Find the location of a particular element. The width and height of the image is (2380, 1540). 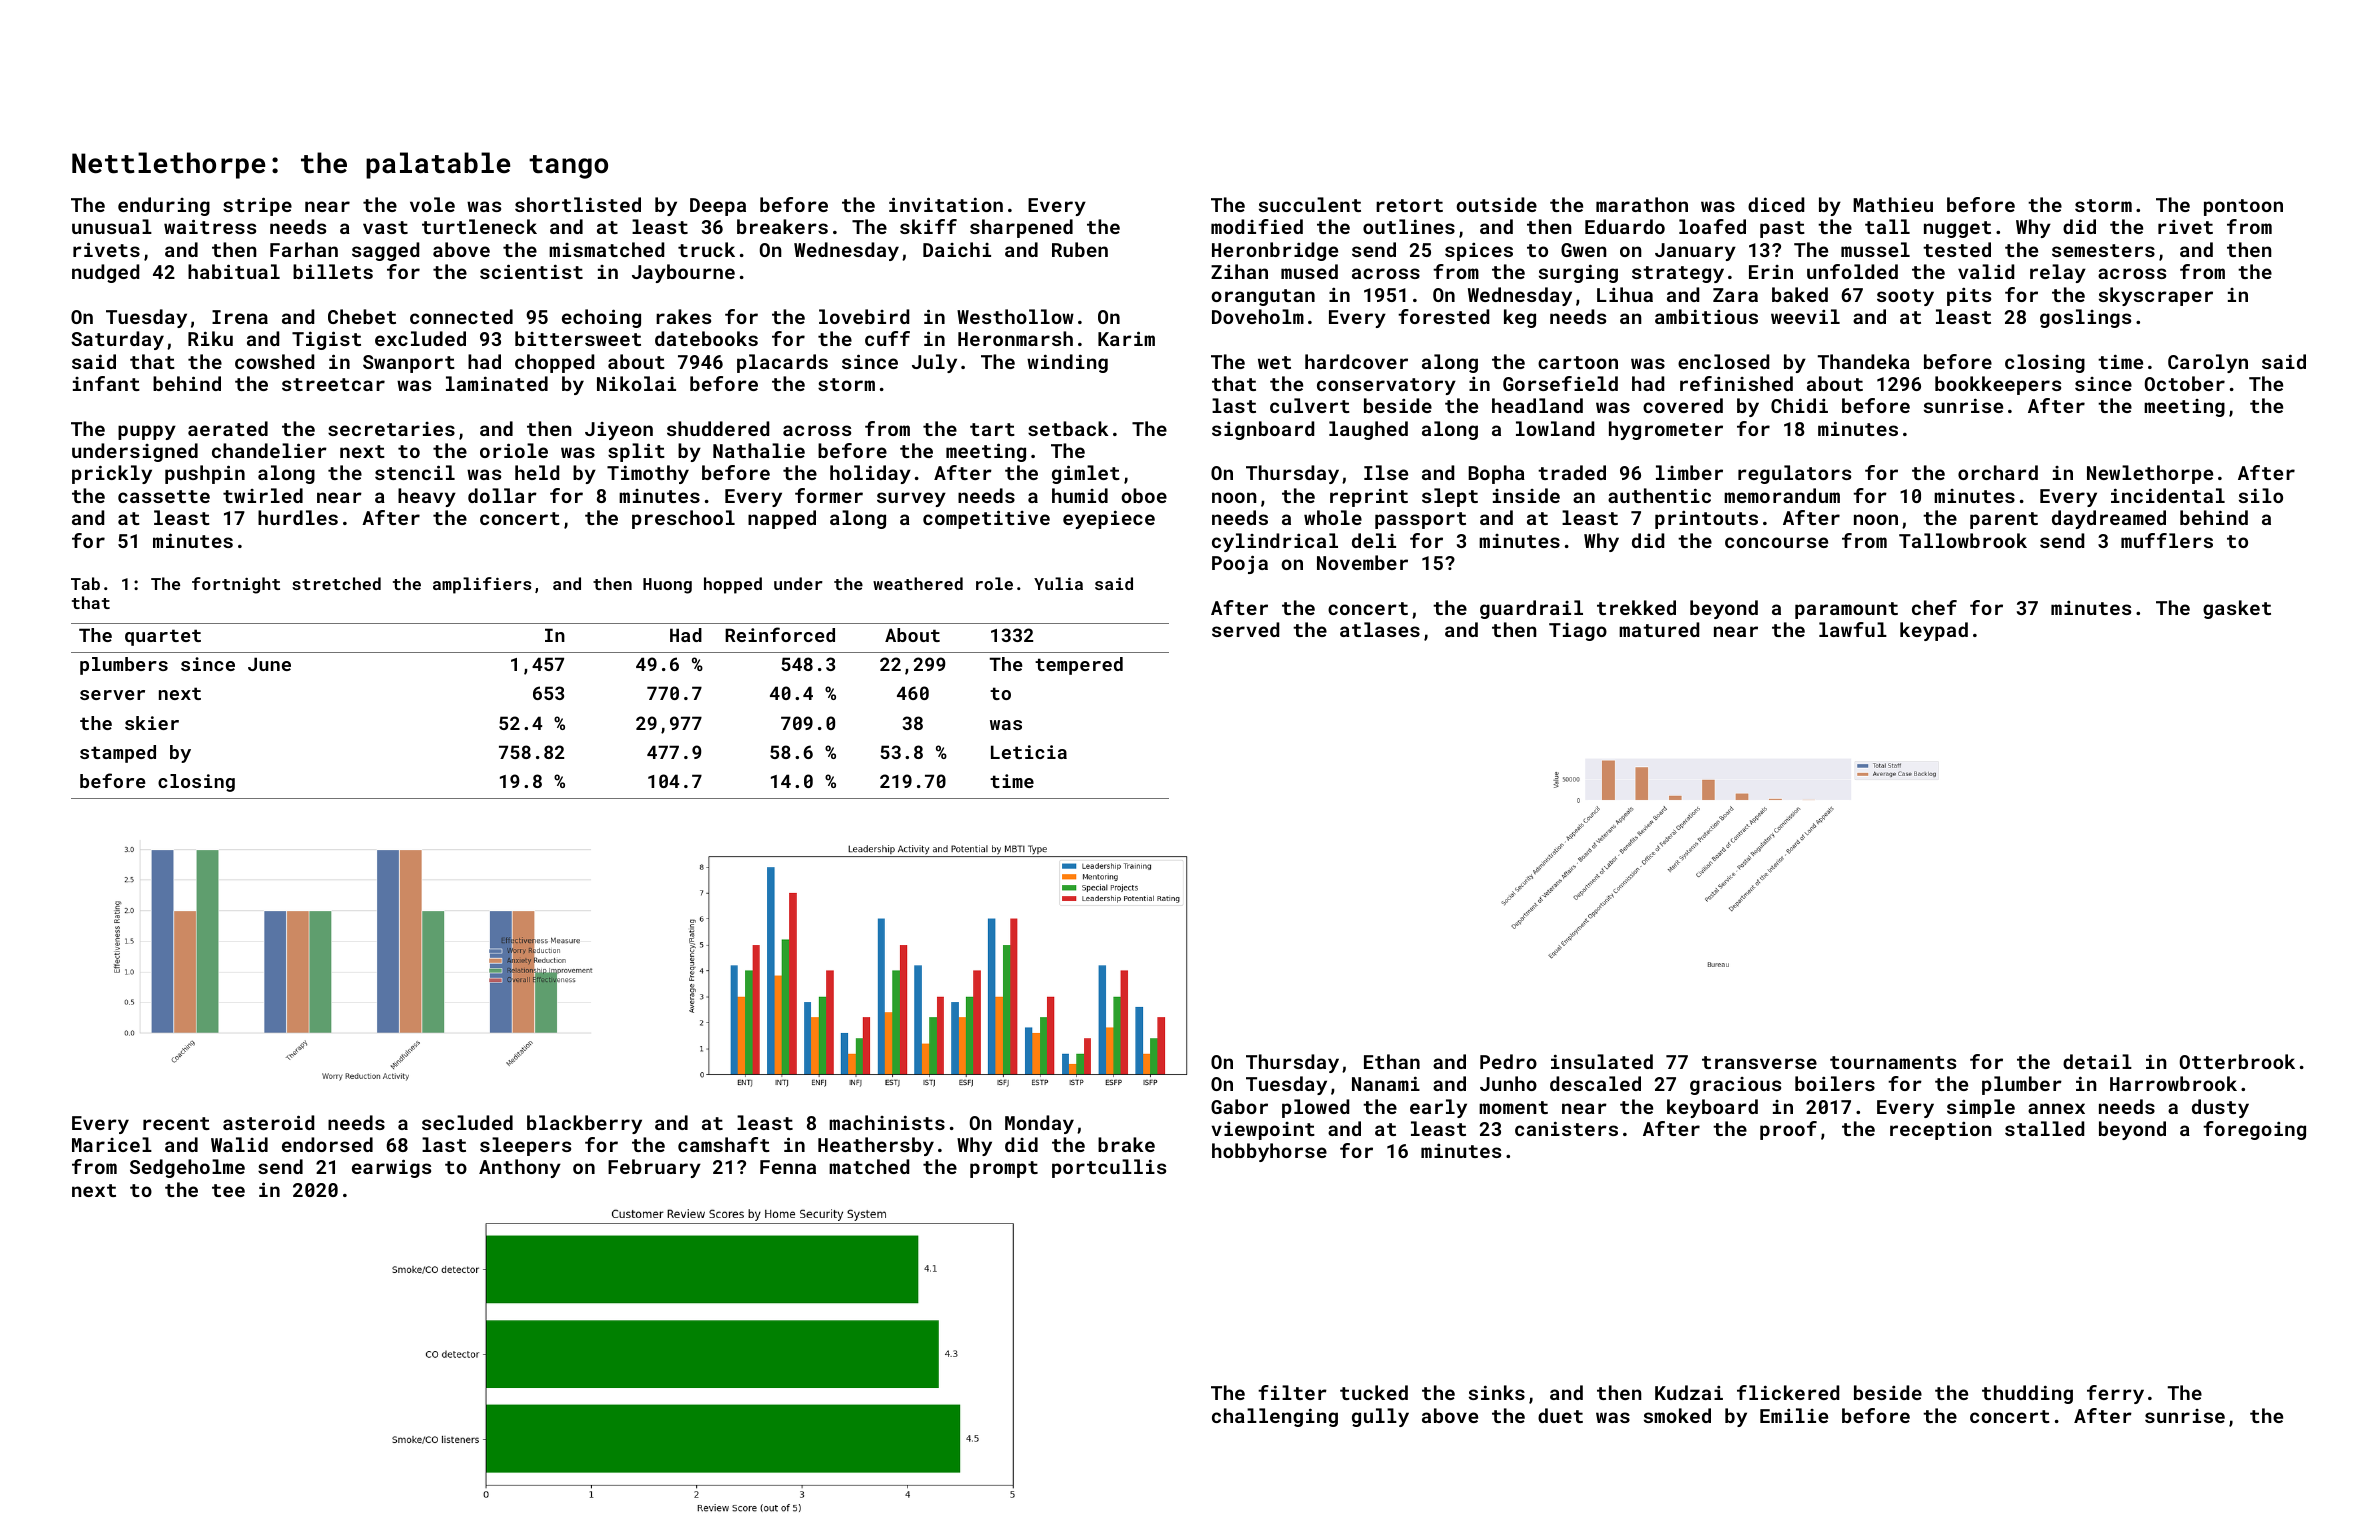

duet is located at coordinates (1560, 1415).
